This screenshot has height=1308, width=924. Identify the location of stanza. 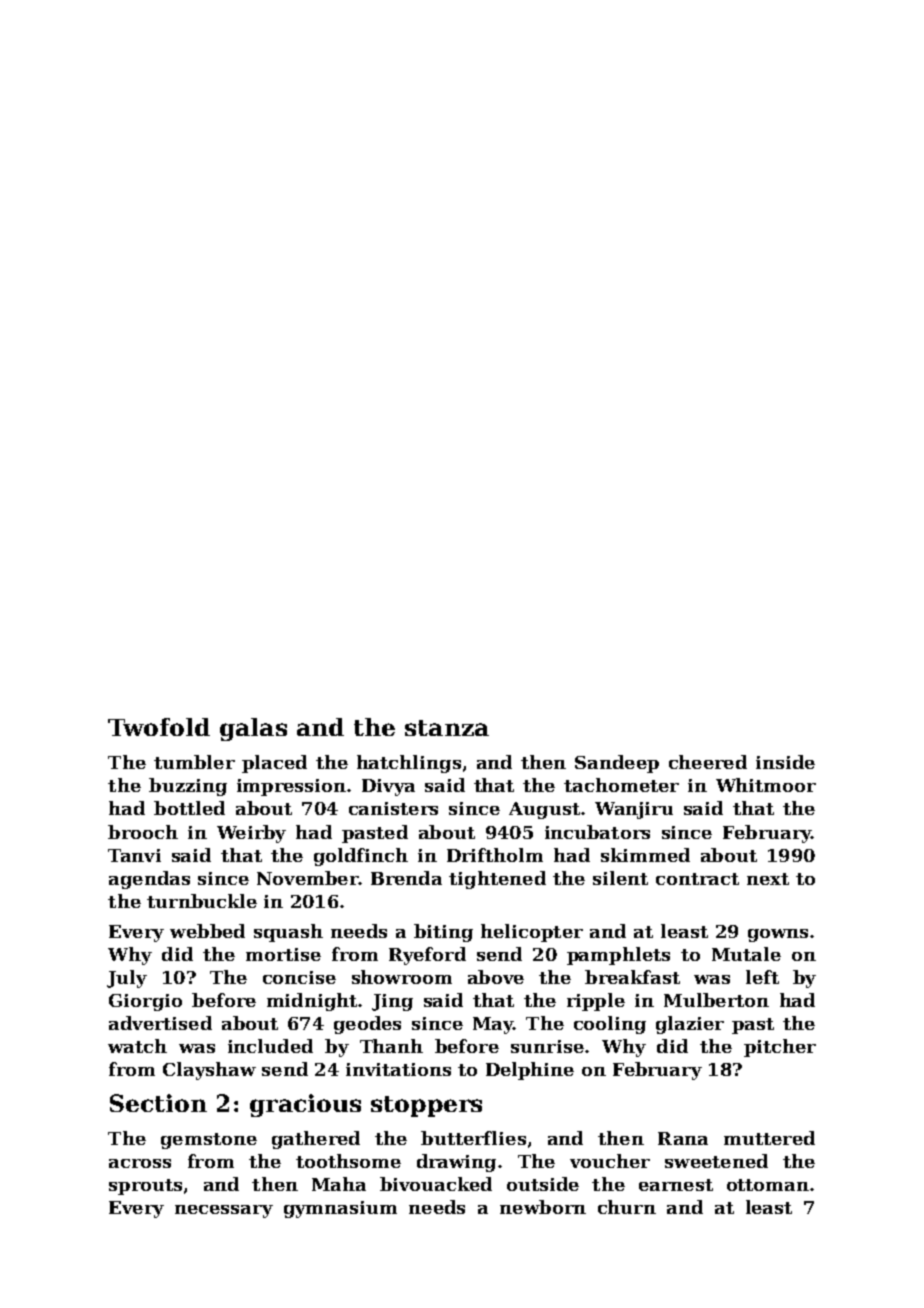
(447, 728).
